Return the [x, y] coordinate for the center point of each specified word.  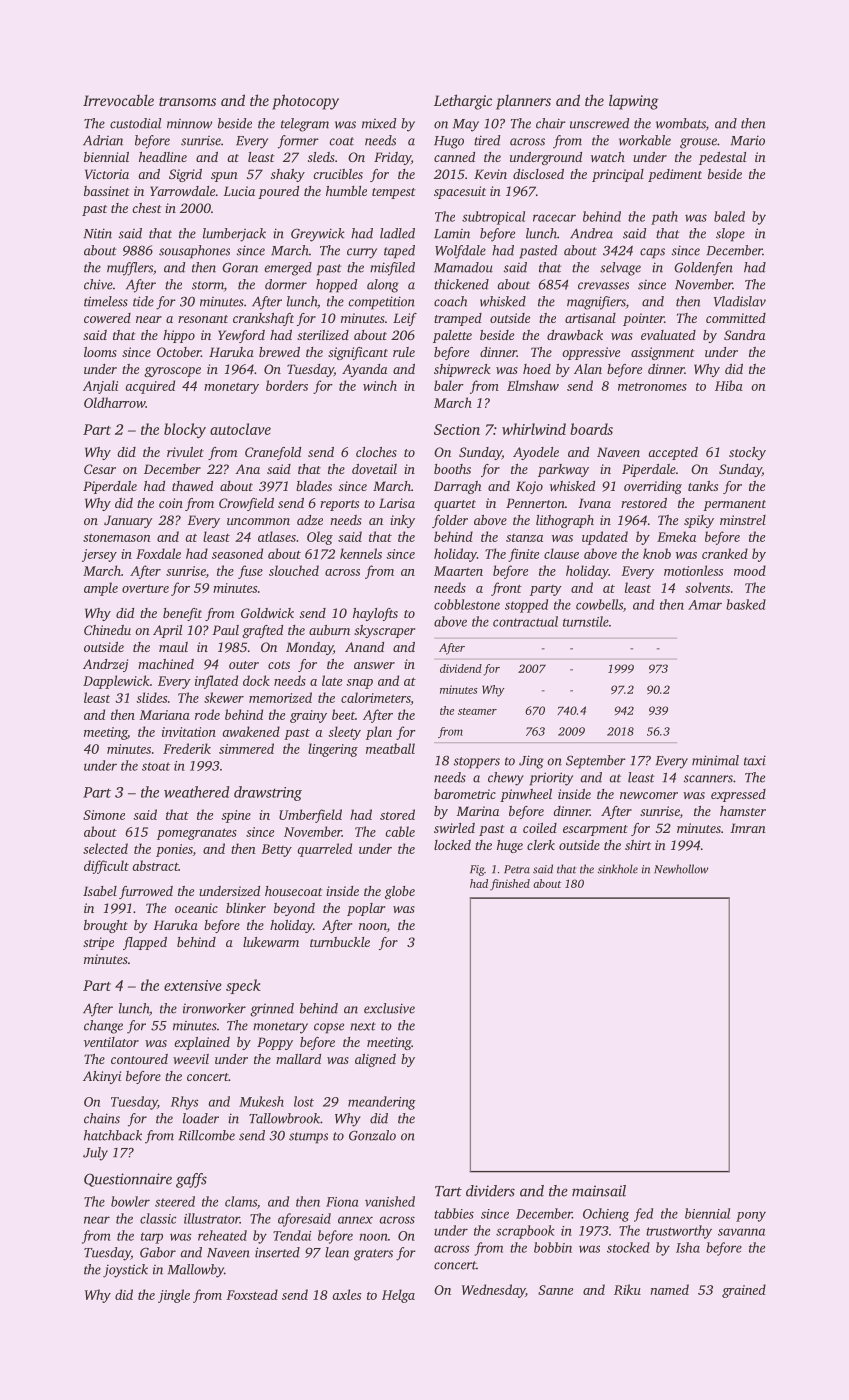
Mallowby [195, 1271]
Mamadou [463, 267]
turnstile [586, 621]
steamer [477, 711]
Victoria [107, 174]
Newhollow [681, 869]
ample [101, 589]
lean [337, 1252]
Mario [747, 140]
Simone [104, 815]
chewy [506, 779]
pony [751, 1216]
